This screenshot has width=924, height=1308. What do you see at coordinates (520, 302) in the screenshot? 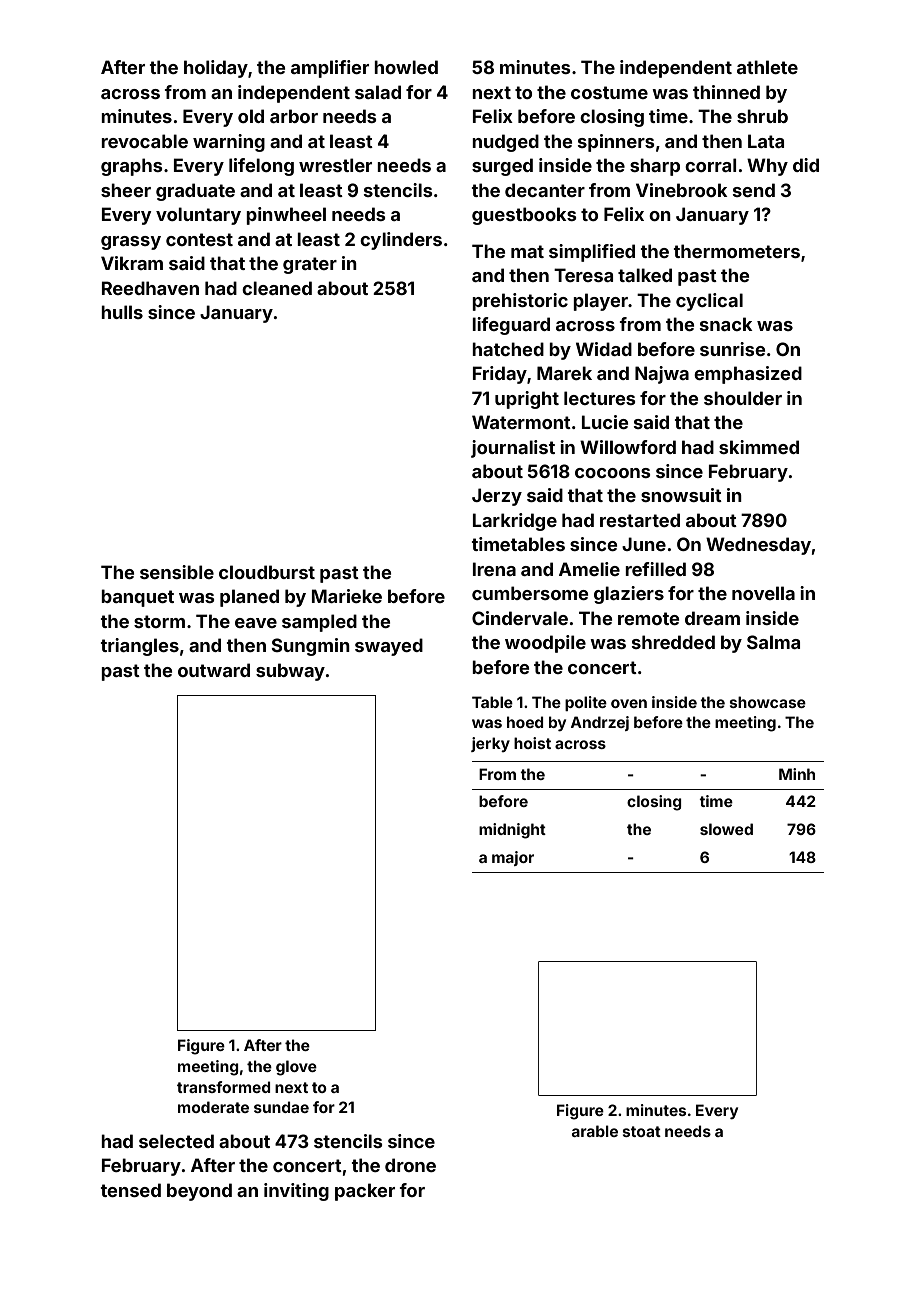
I see `prehistoric` at bounding box center [520, 302].
